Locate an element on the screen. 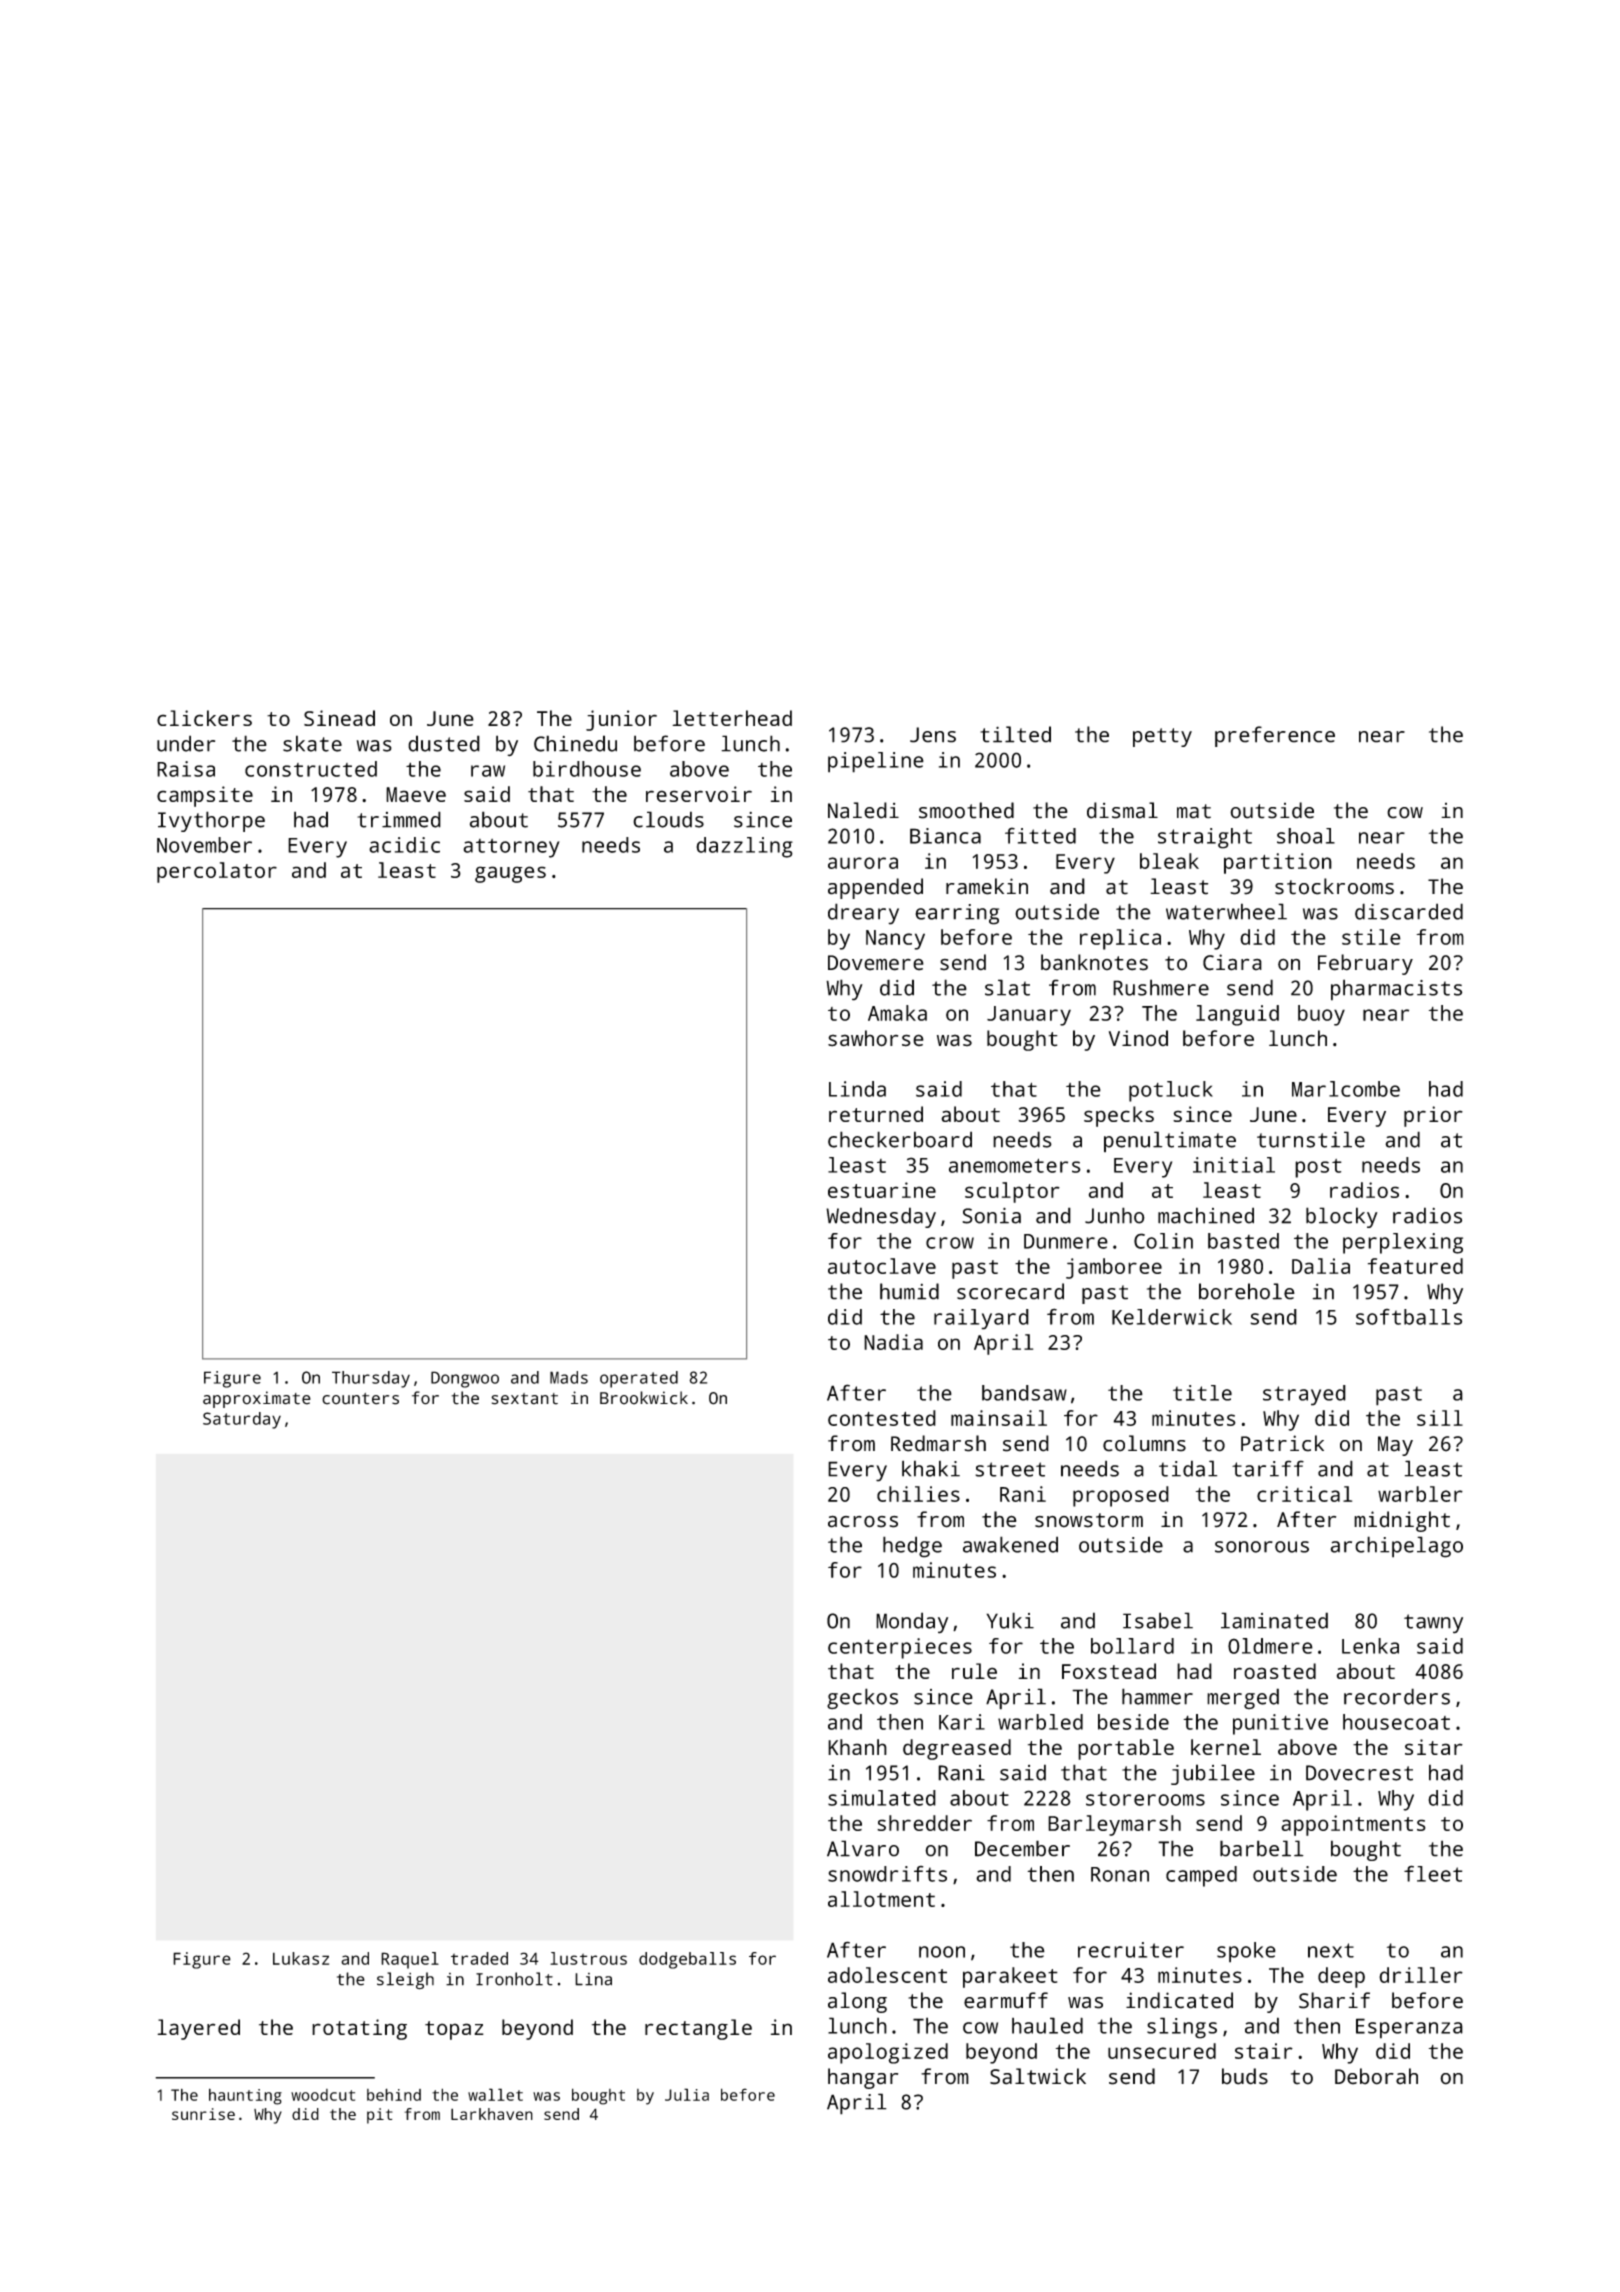 This screenshot has width=1620, height=2292. Lukasz is located at coordinates (301, 1958).
